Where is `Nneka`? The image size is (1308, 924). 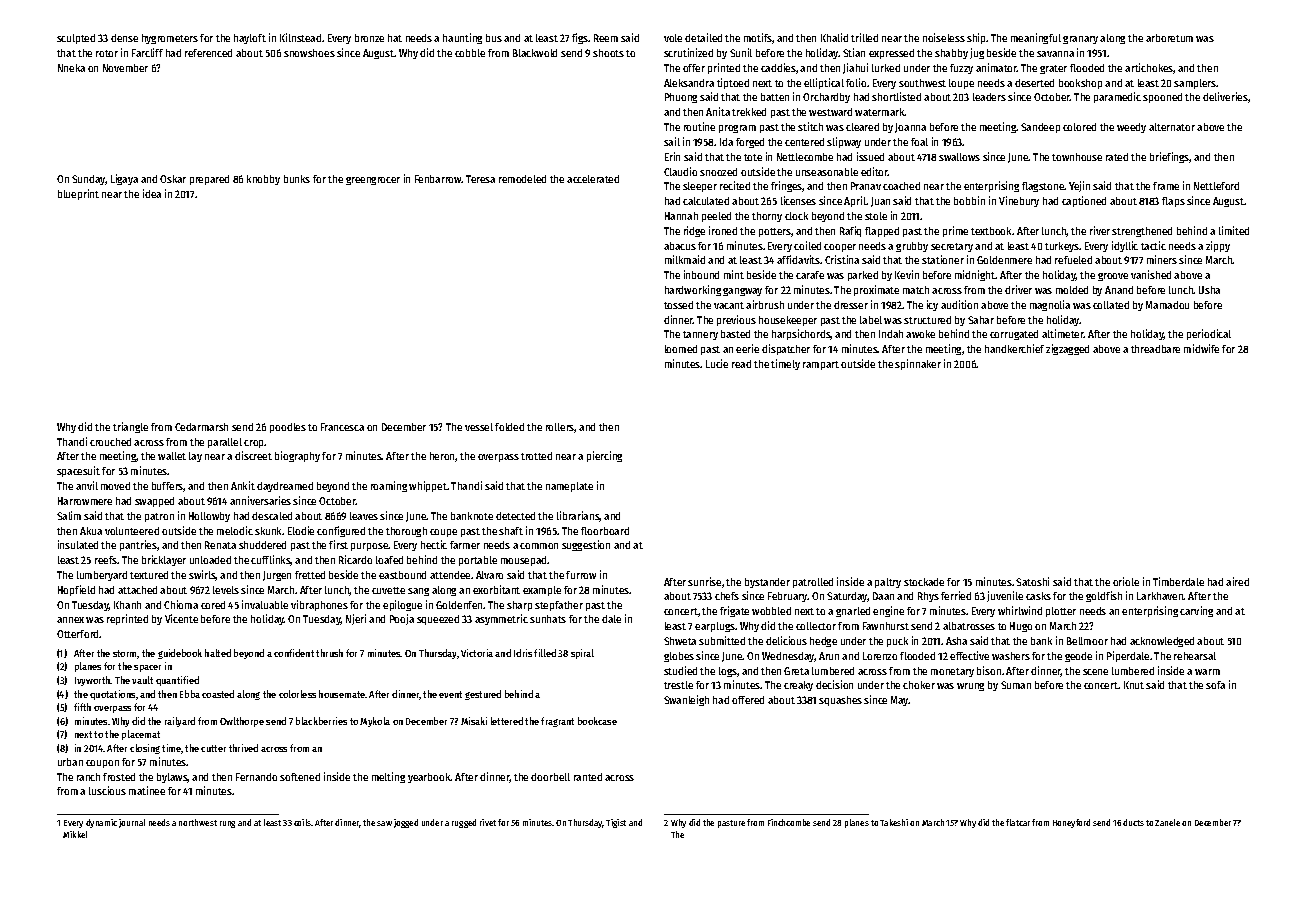 Nneka is located at coordinates (71, 68).
